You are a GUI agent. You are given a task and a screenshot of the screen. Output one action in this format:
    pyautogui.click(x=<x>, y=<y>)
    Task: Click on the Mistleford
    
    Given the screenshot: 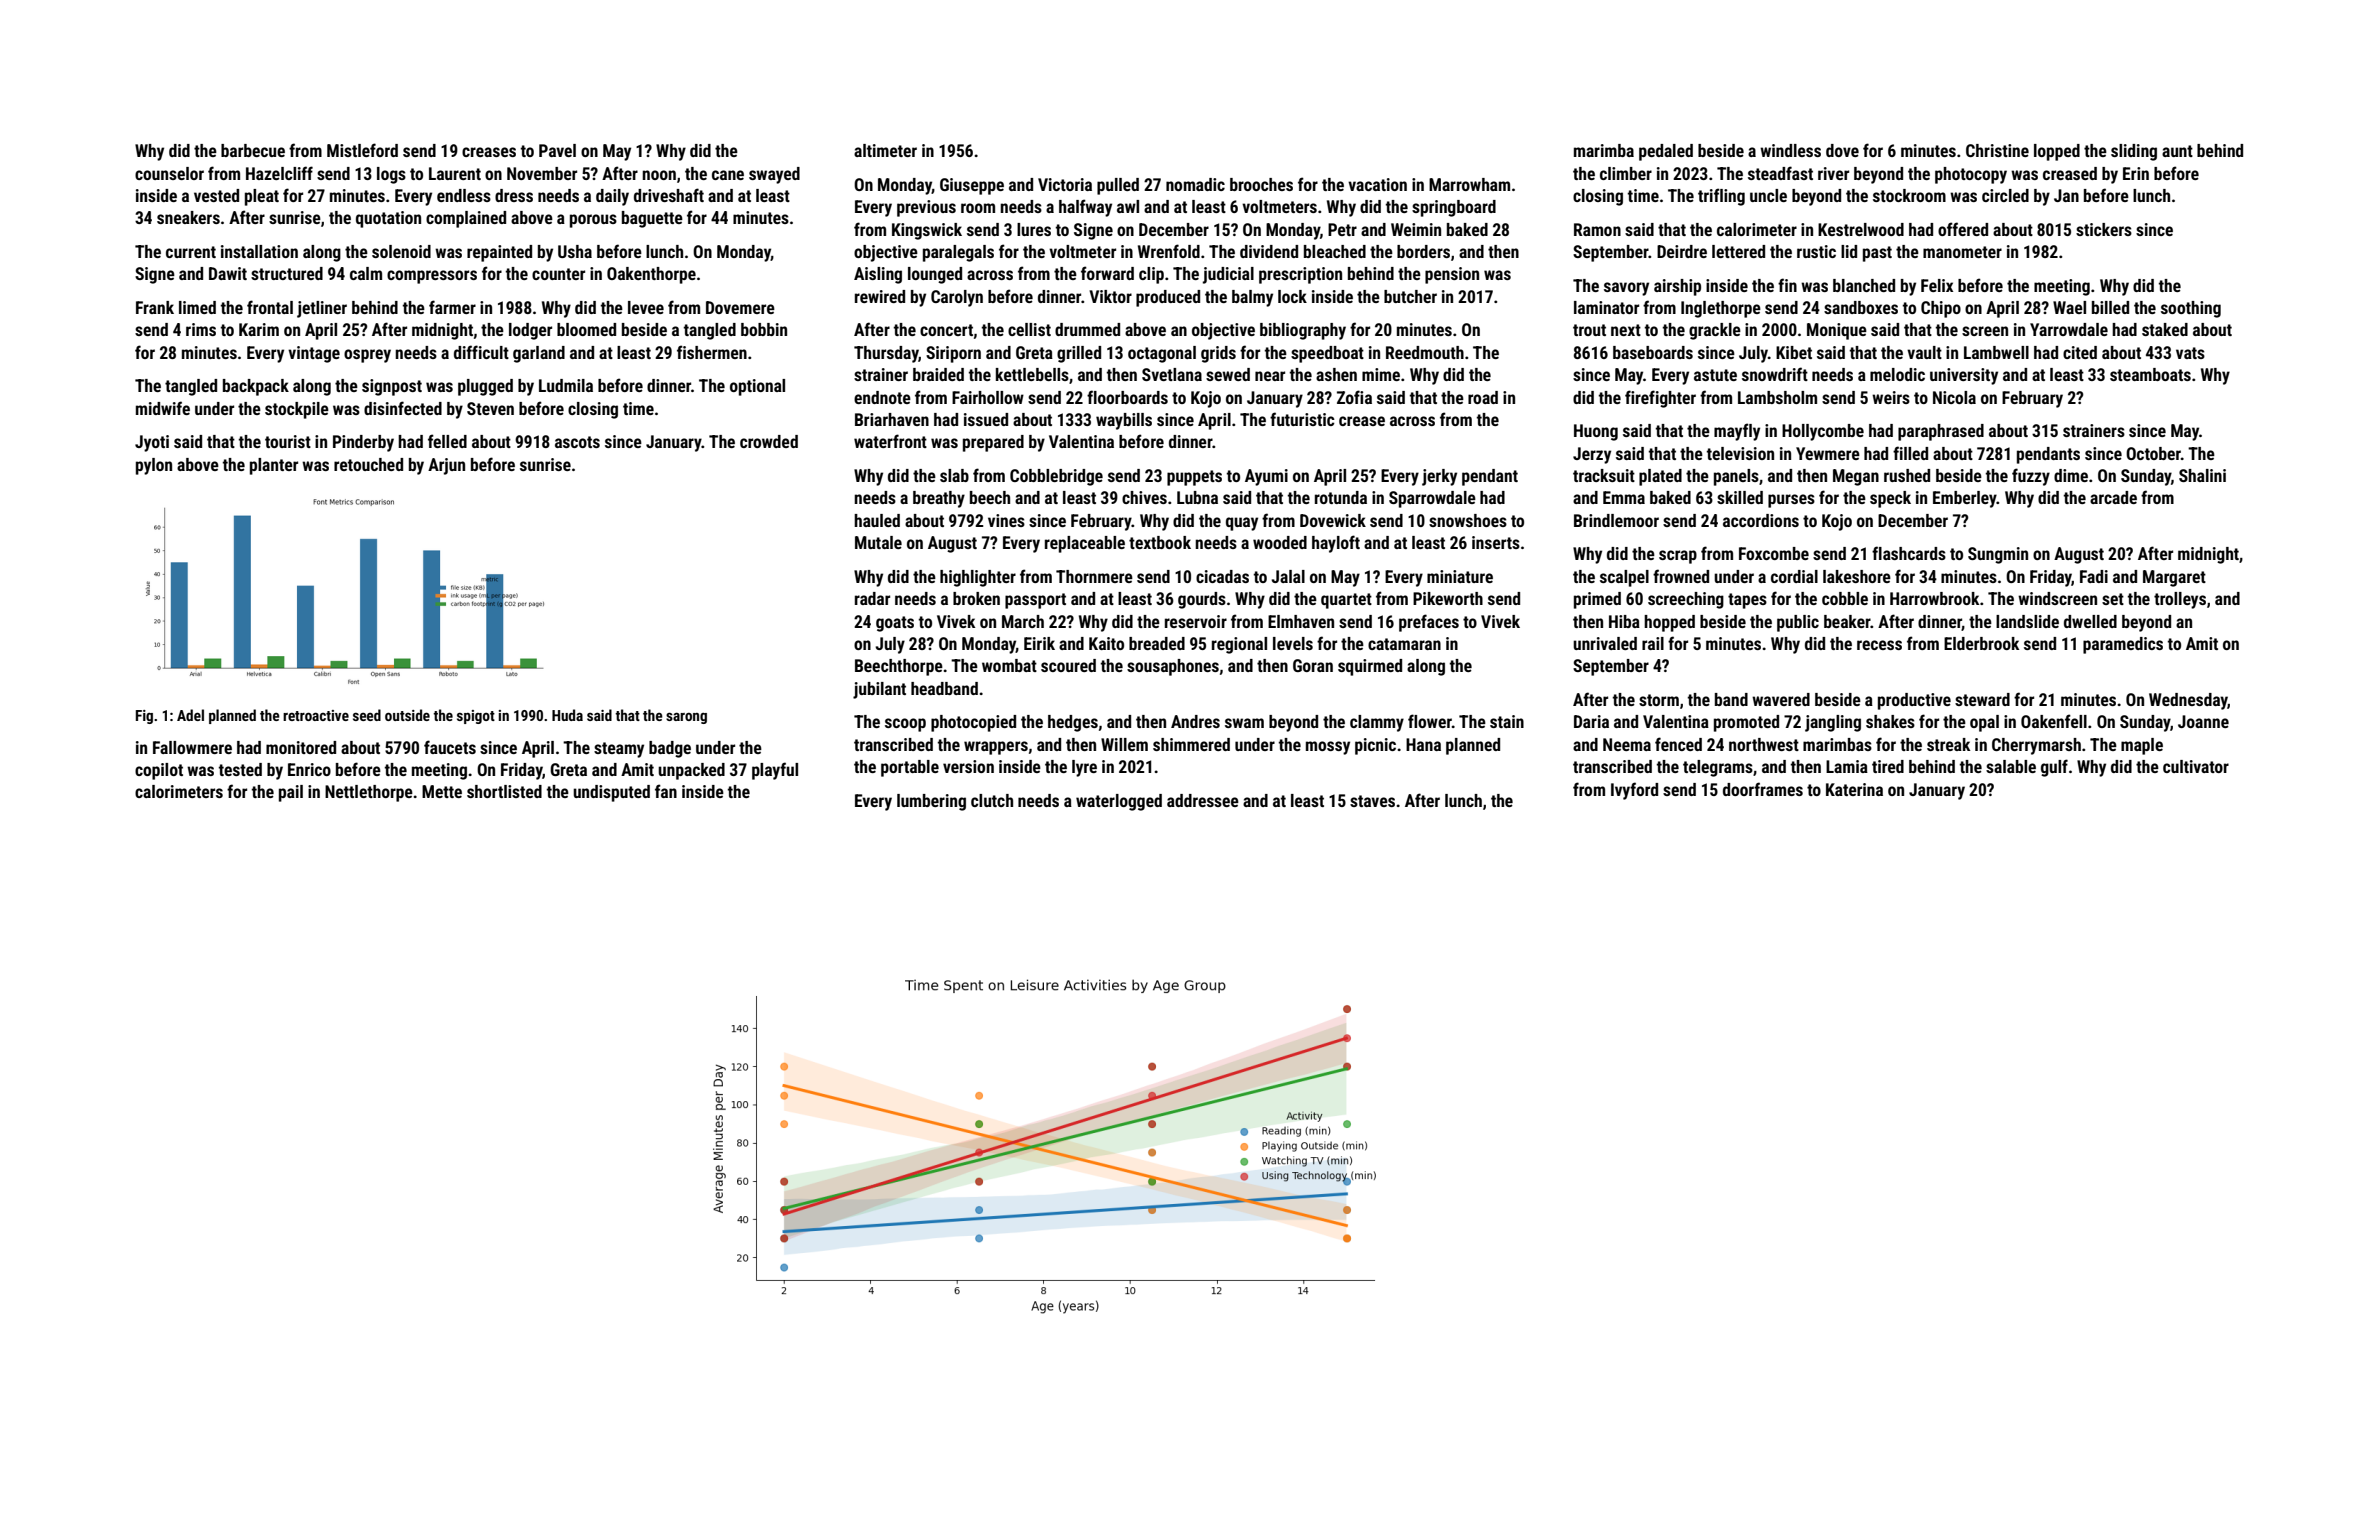 What is the action you would take?
    pyautogui.click(x=362, y=150)
